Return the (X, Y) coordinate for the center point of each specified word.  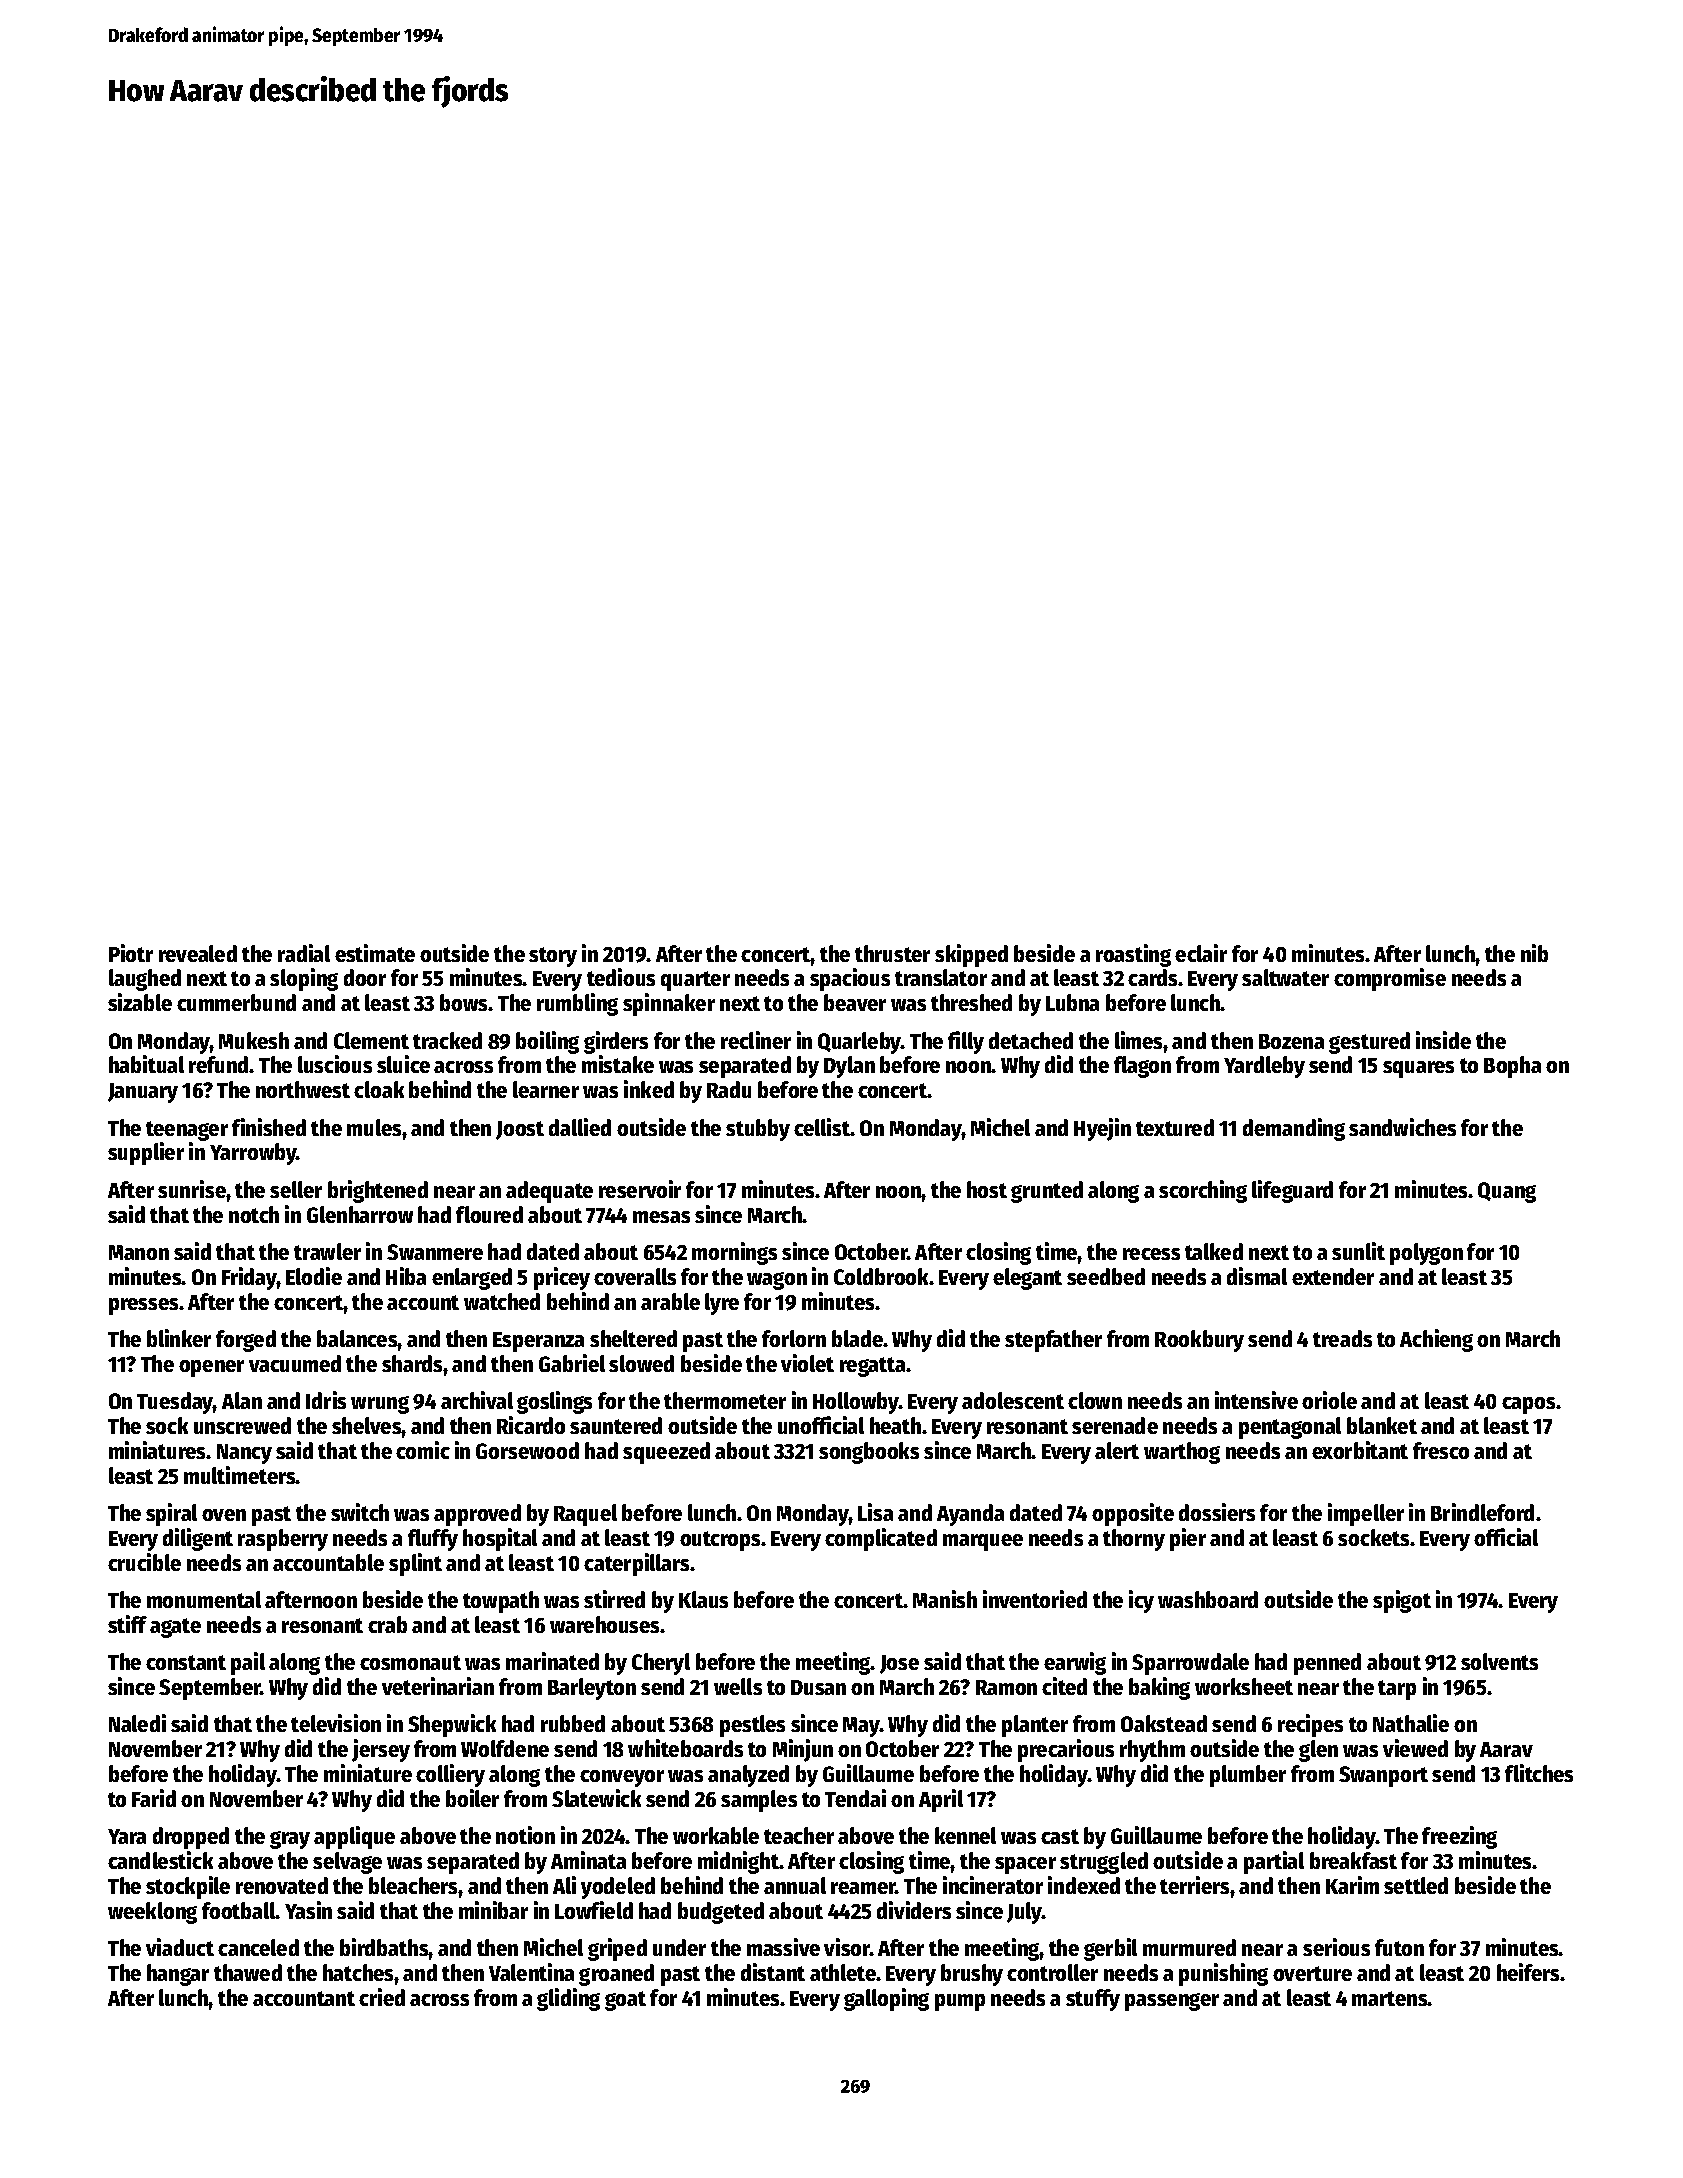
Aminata (588, 1860)
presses (143, 1306)
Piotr (131, 953)
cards (1153, 977)
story (553, 957)
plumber (1248, 1776)
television (336, 1723)
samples (759, 1801)
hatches (359, 1972)
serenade (1115, 1425)
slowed (641, 1363)
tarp (1397, 1690)
